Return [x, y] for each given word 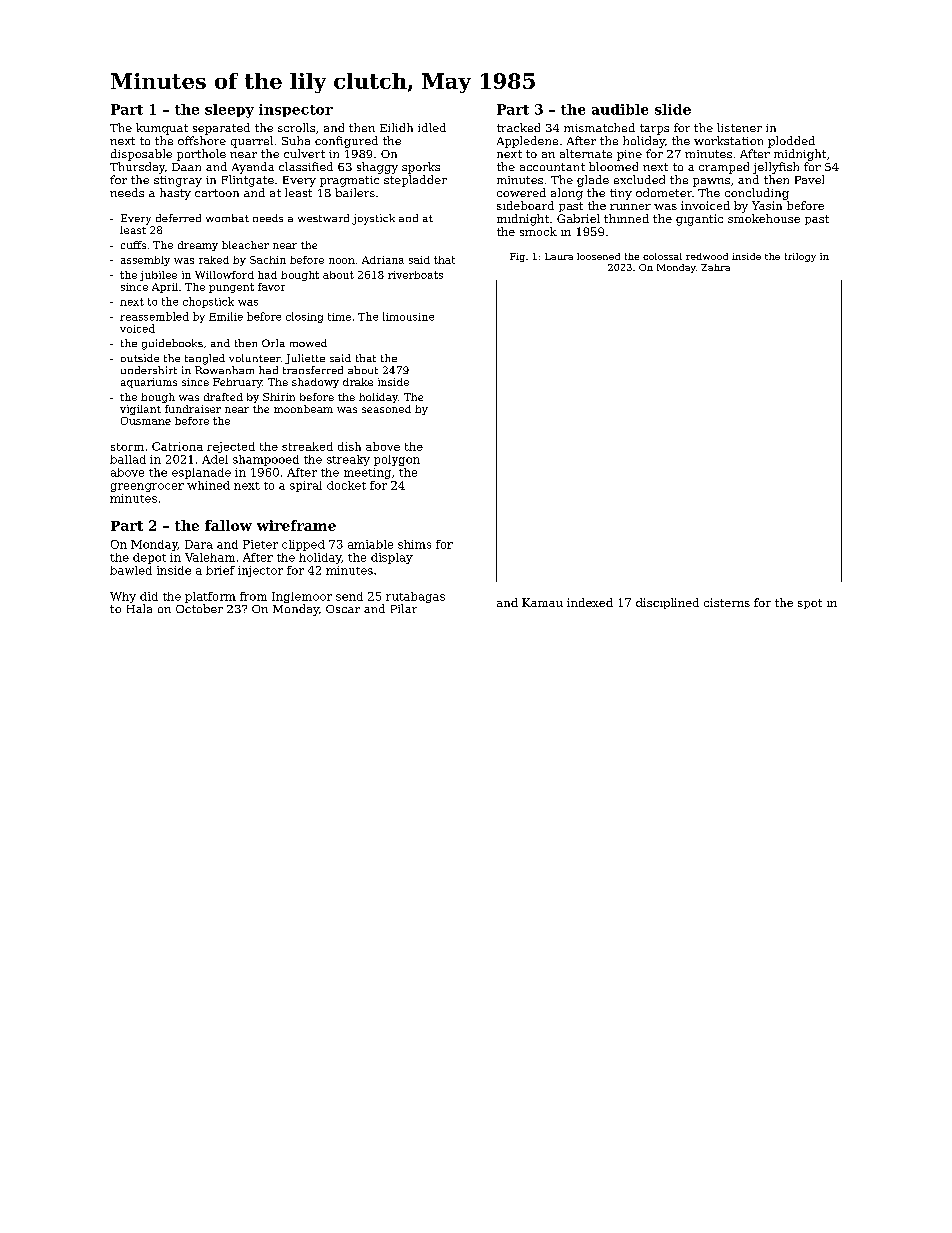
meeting [367, 473]
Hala [139, 608]
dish [349, 446]
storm [127, 447]
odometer [664, 192]
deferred [178, 218]
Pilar [404, 608]
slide [673, 109]
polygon [397, 460]
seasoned [386, 409]
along [567, 194]
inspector [296, 110]
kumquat [162, 129]
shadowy [315, 383]
